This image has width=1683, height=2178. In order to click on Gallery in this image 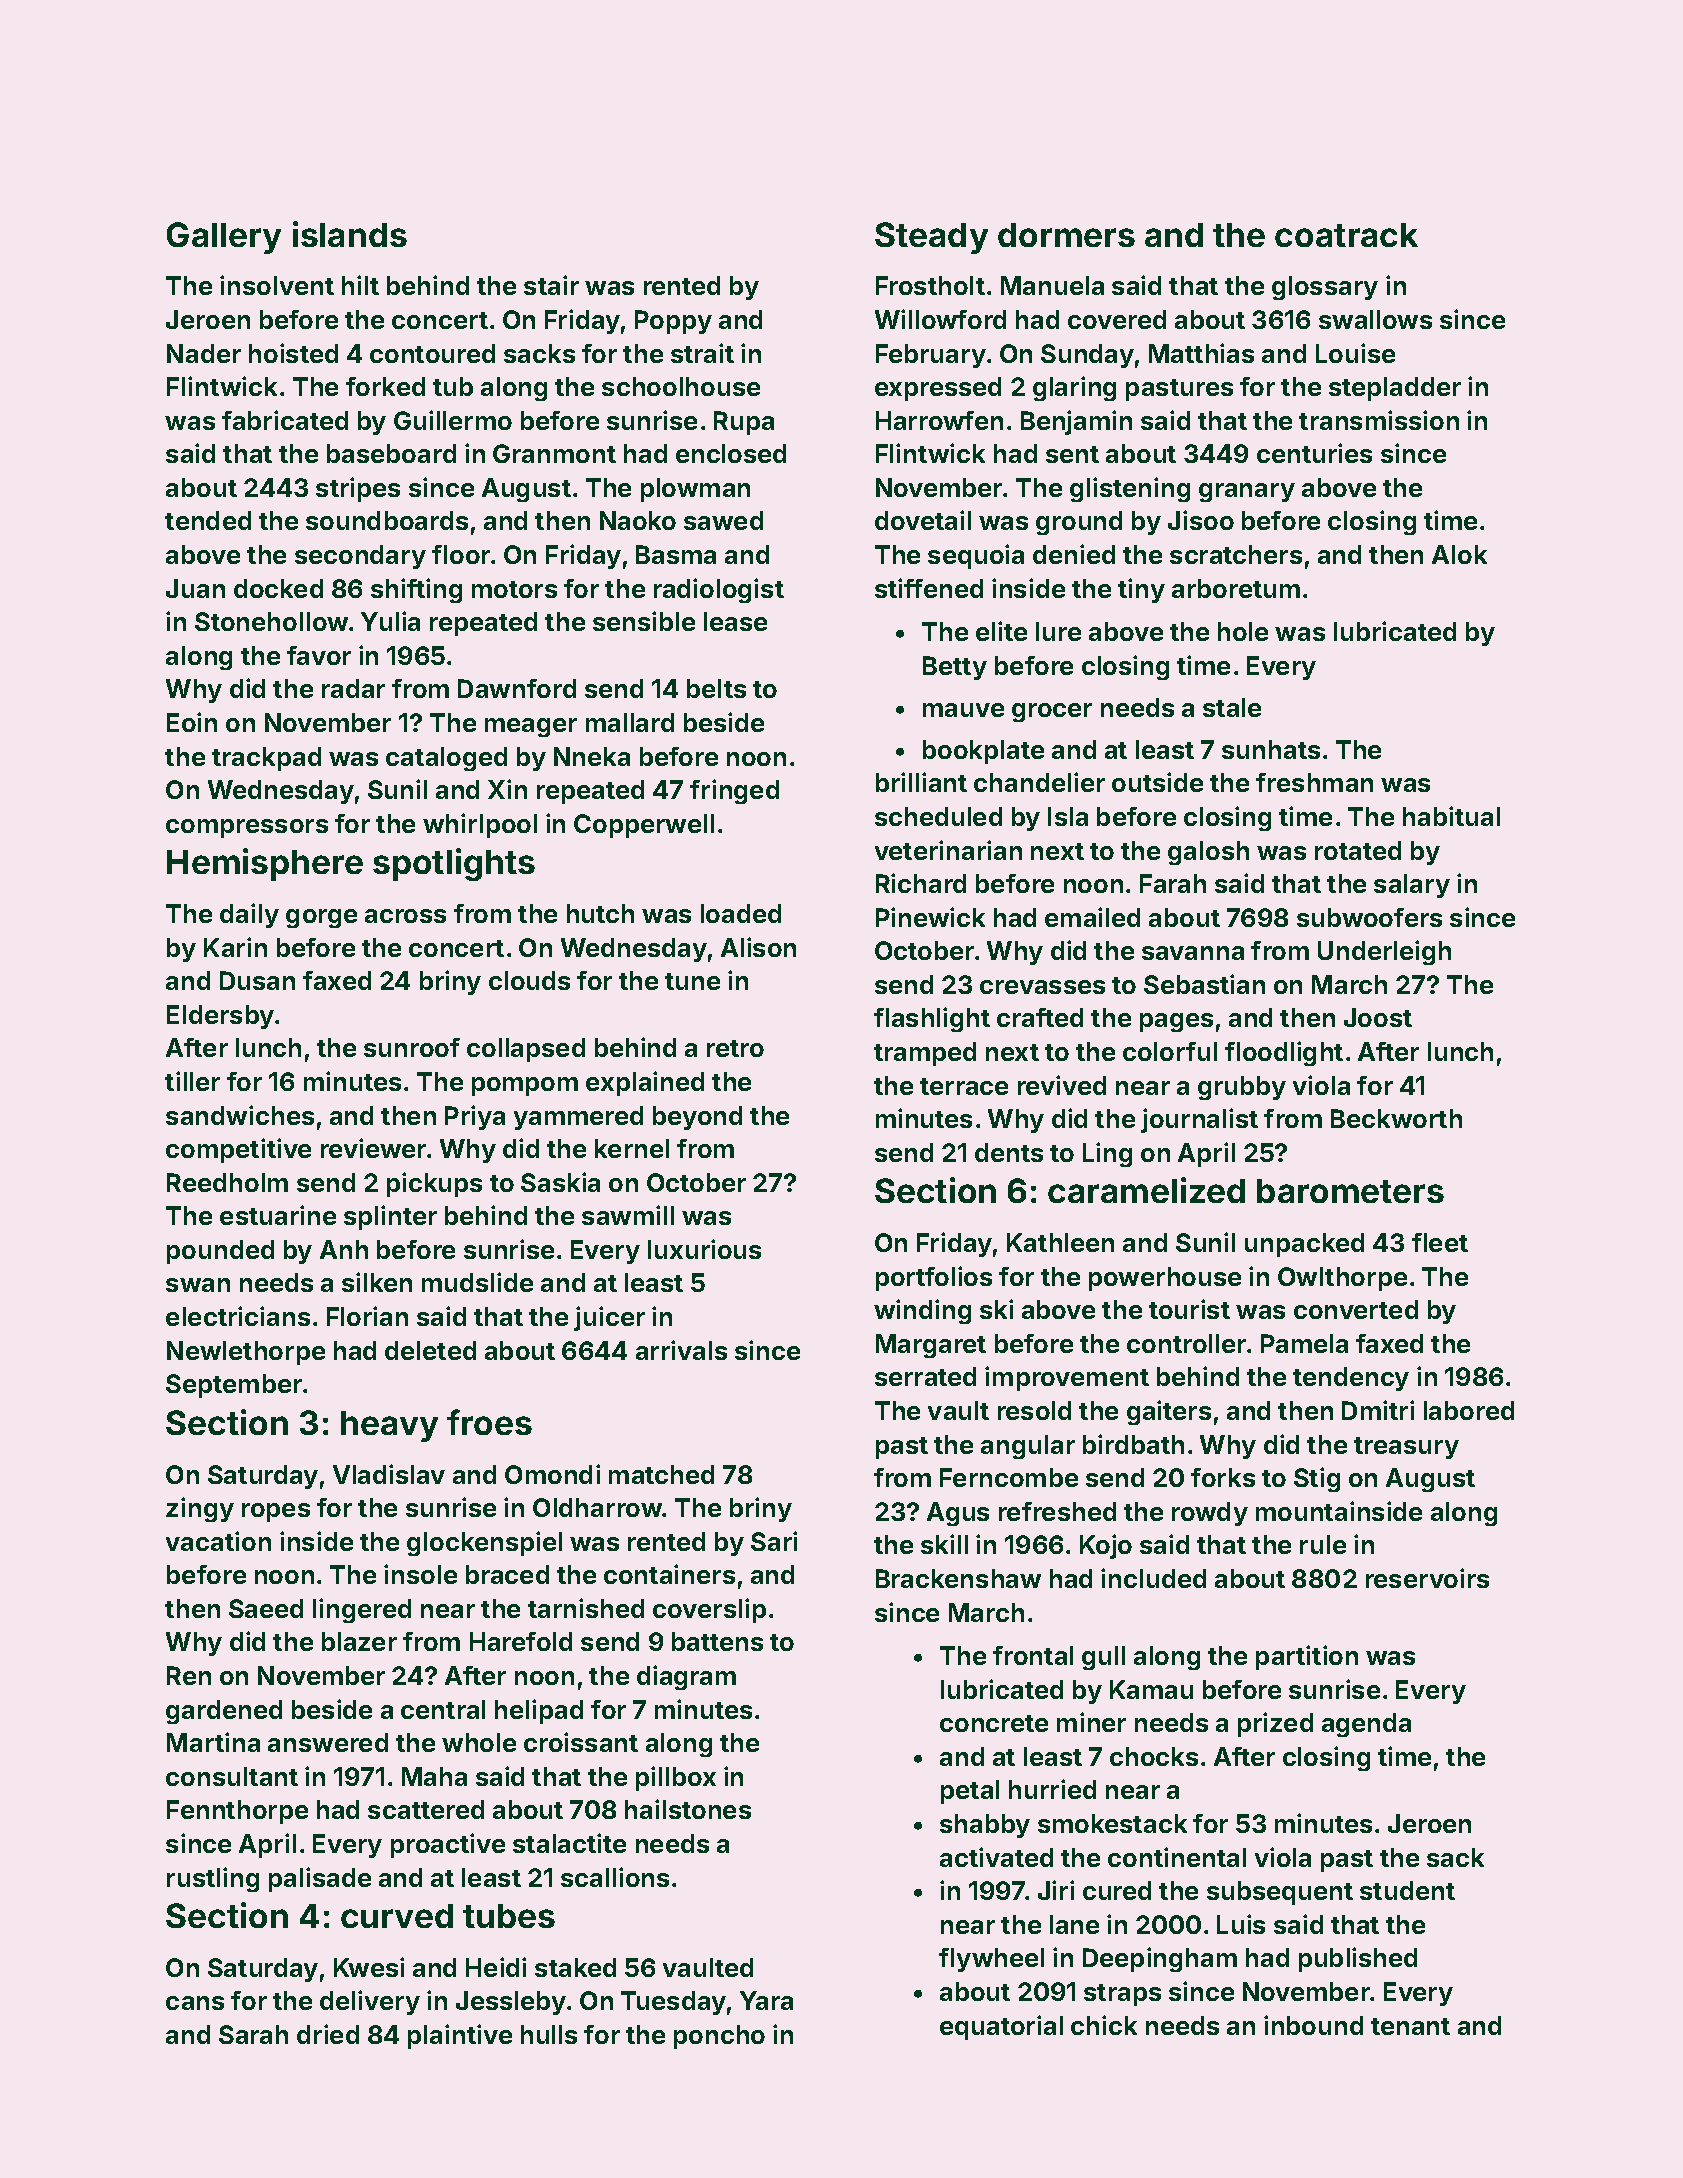, I will do `click(224, 238)`.
